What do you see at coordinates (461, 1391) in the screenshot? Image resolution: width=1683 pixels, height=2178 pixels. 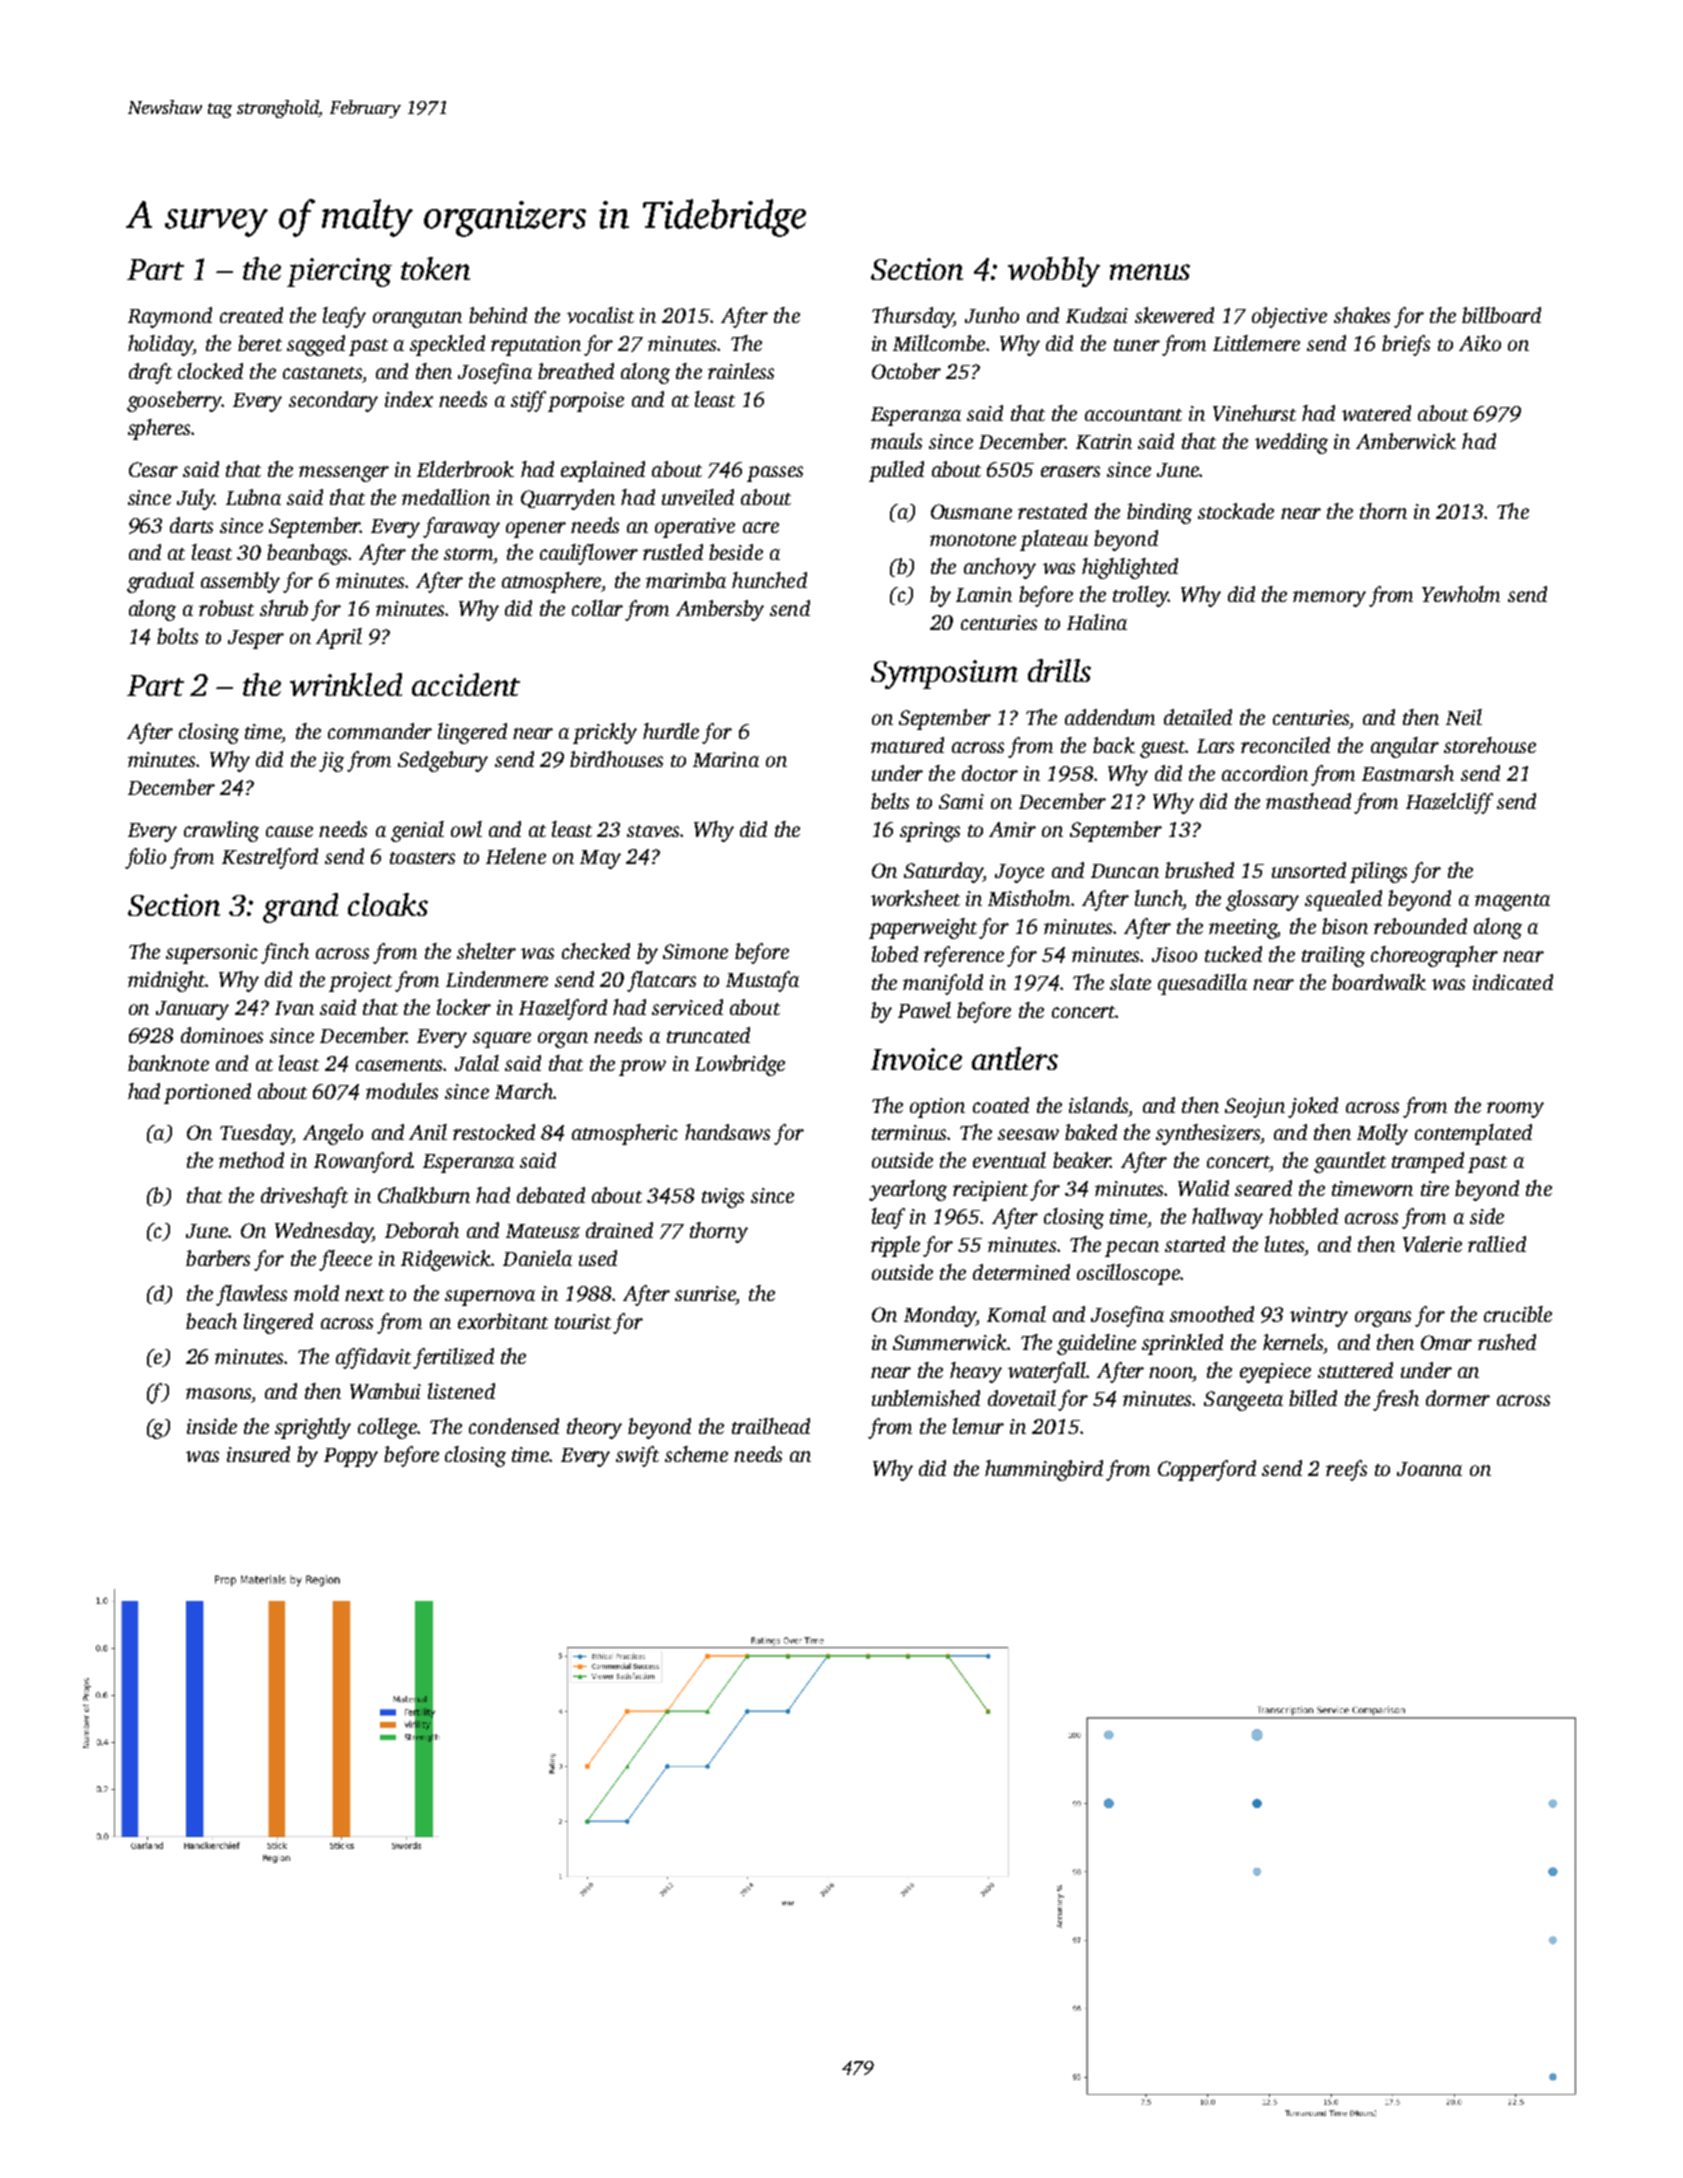 I see `listened` at bounding box center [461, 1391].
